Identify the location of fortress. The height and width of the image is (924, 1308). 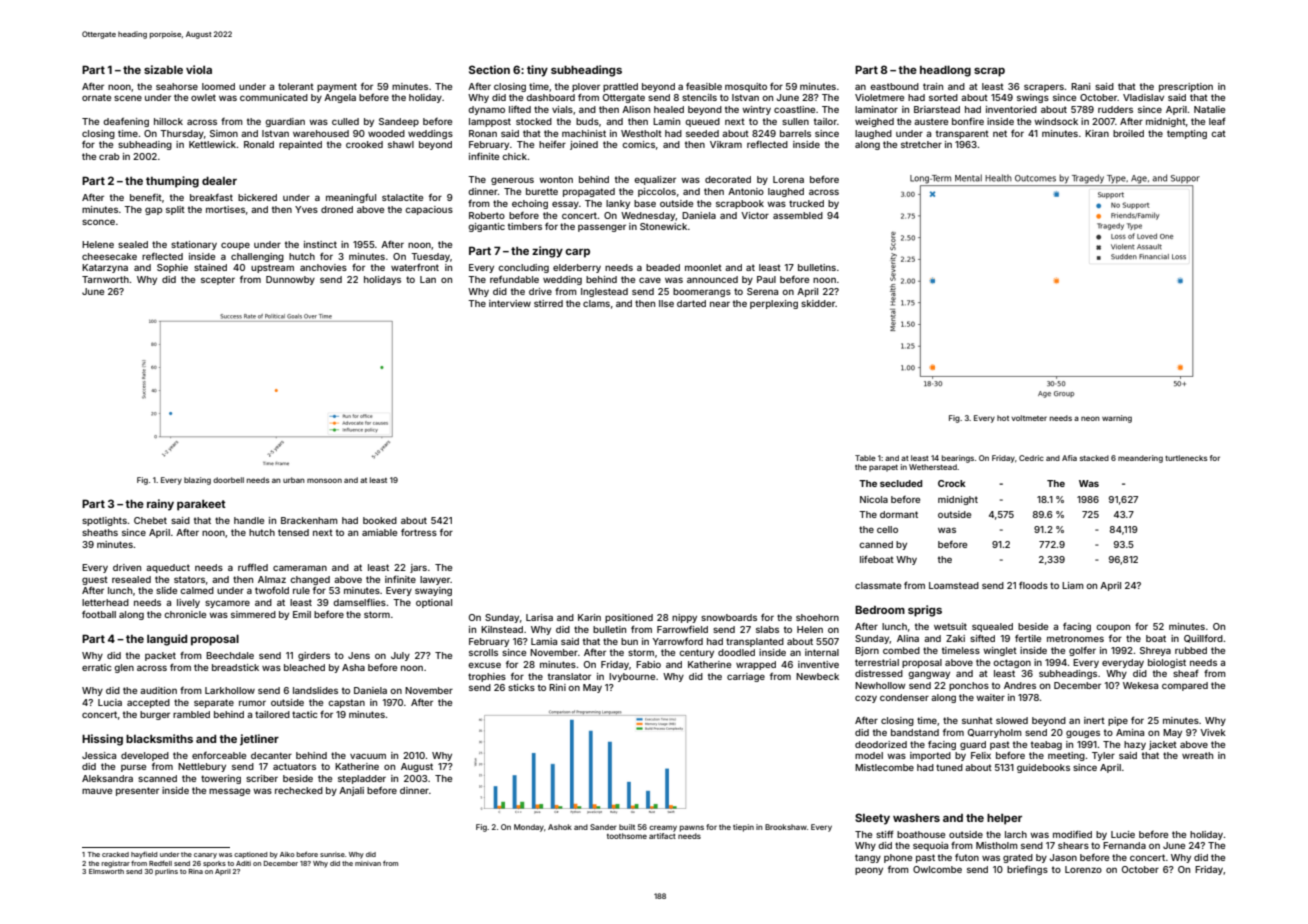
(419, 532).
